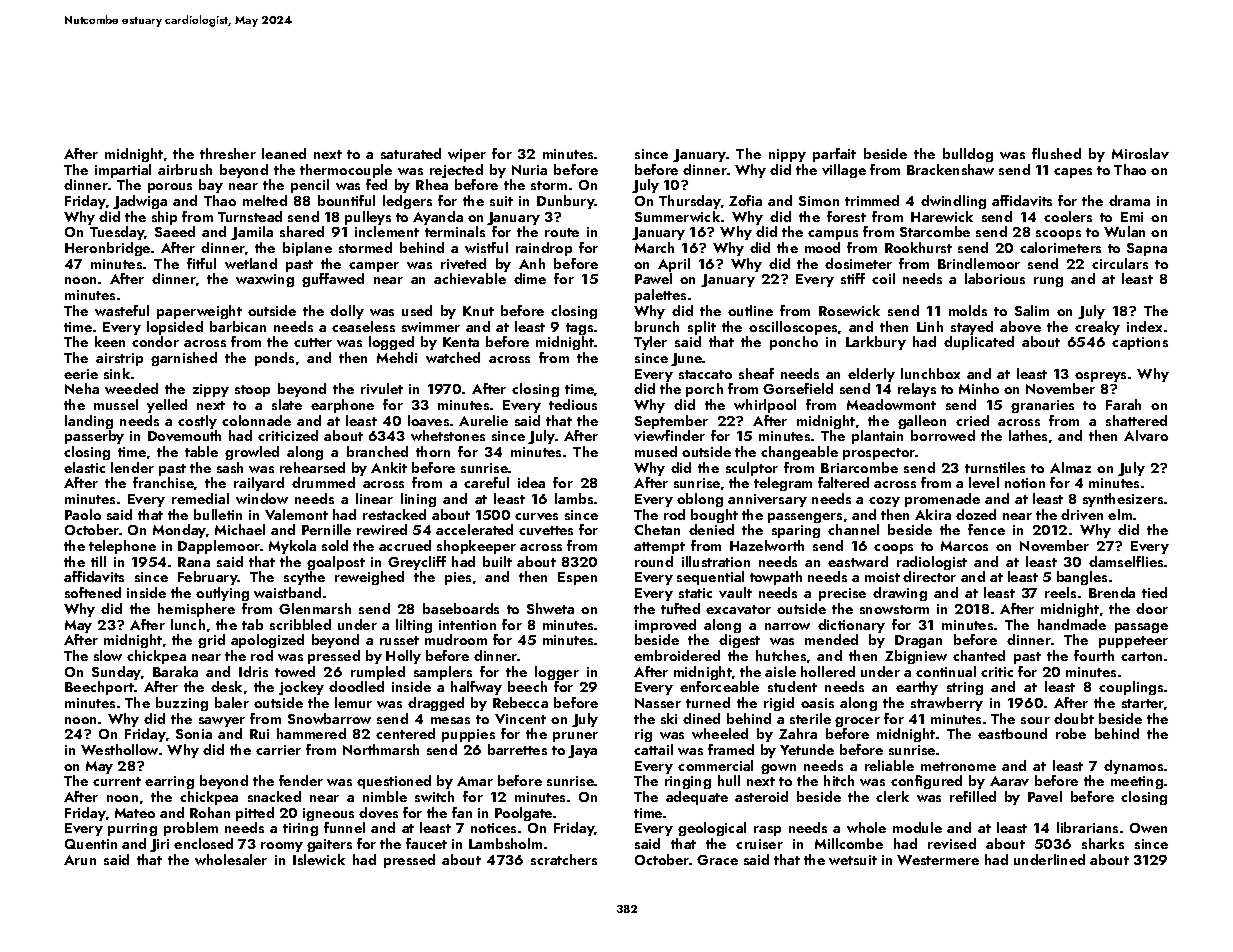  What do you see at coordinates (394, 514) in the document?
I see `restacked` at bounding box center [394, 514].
